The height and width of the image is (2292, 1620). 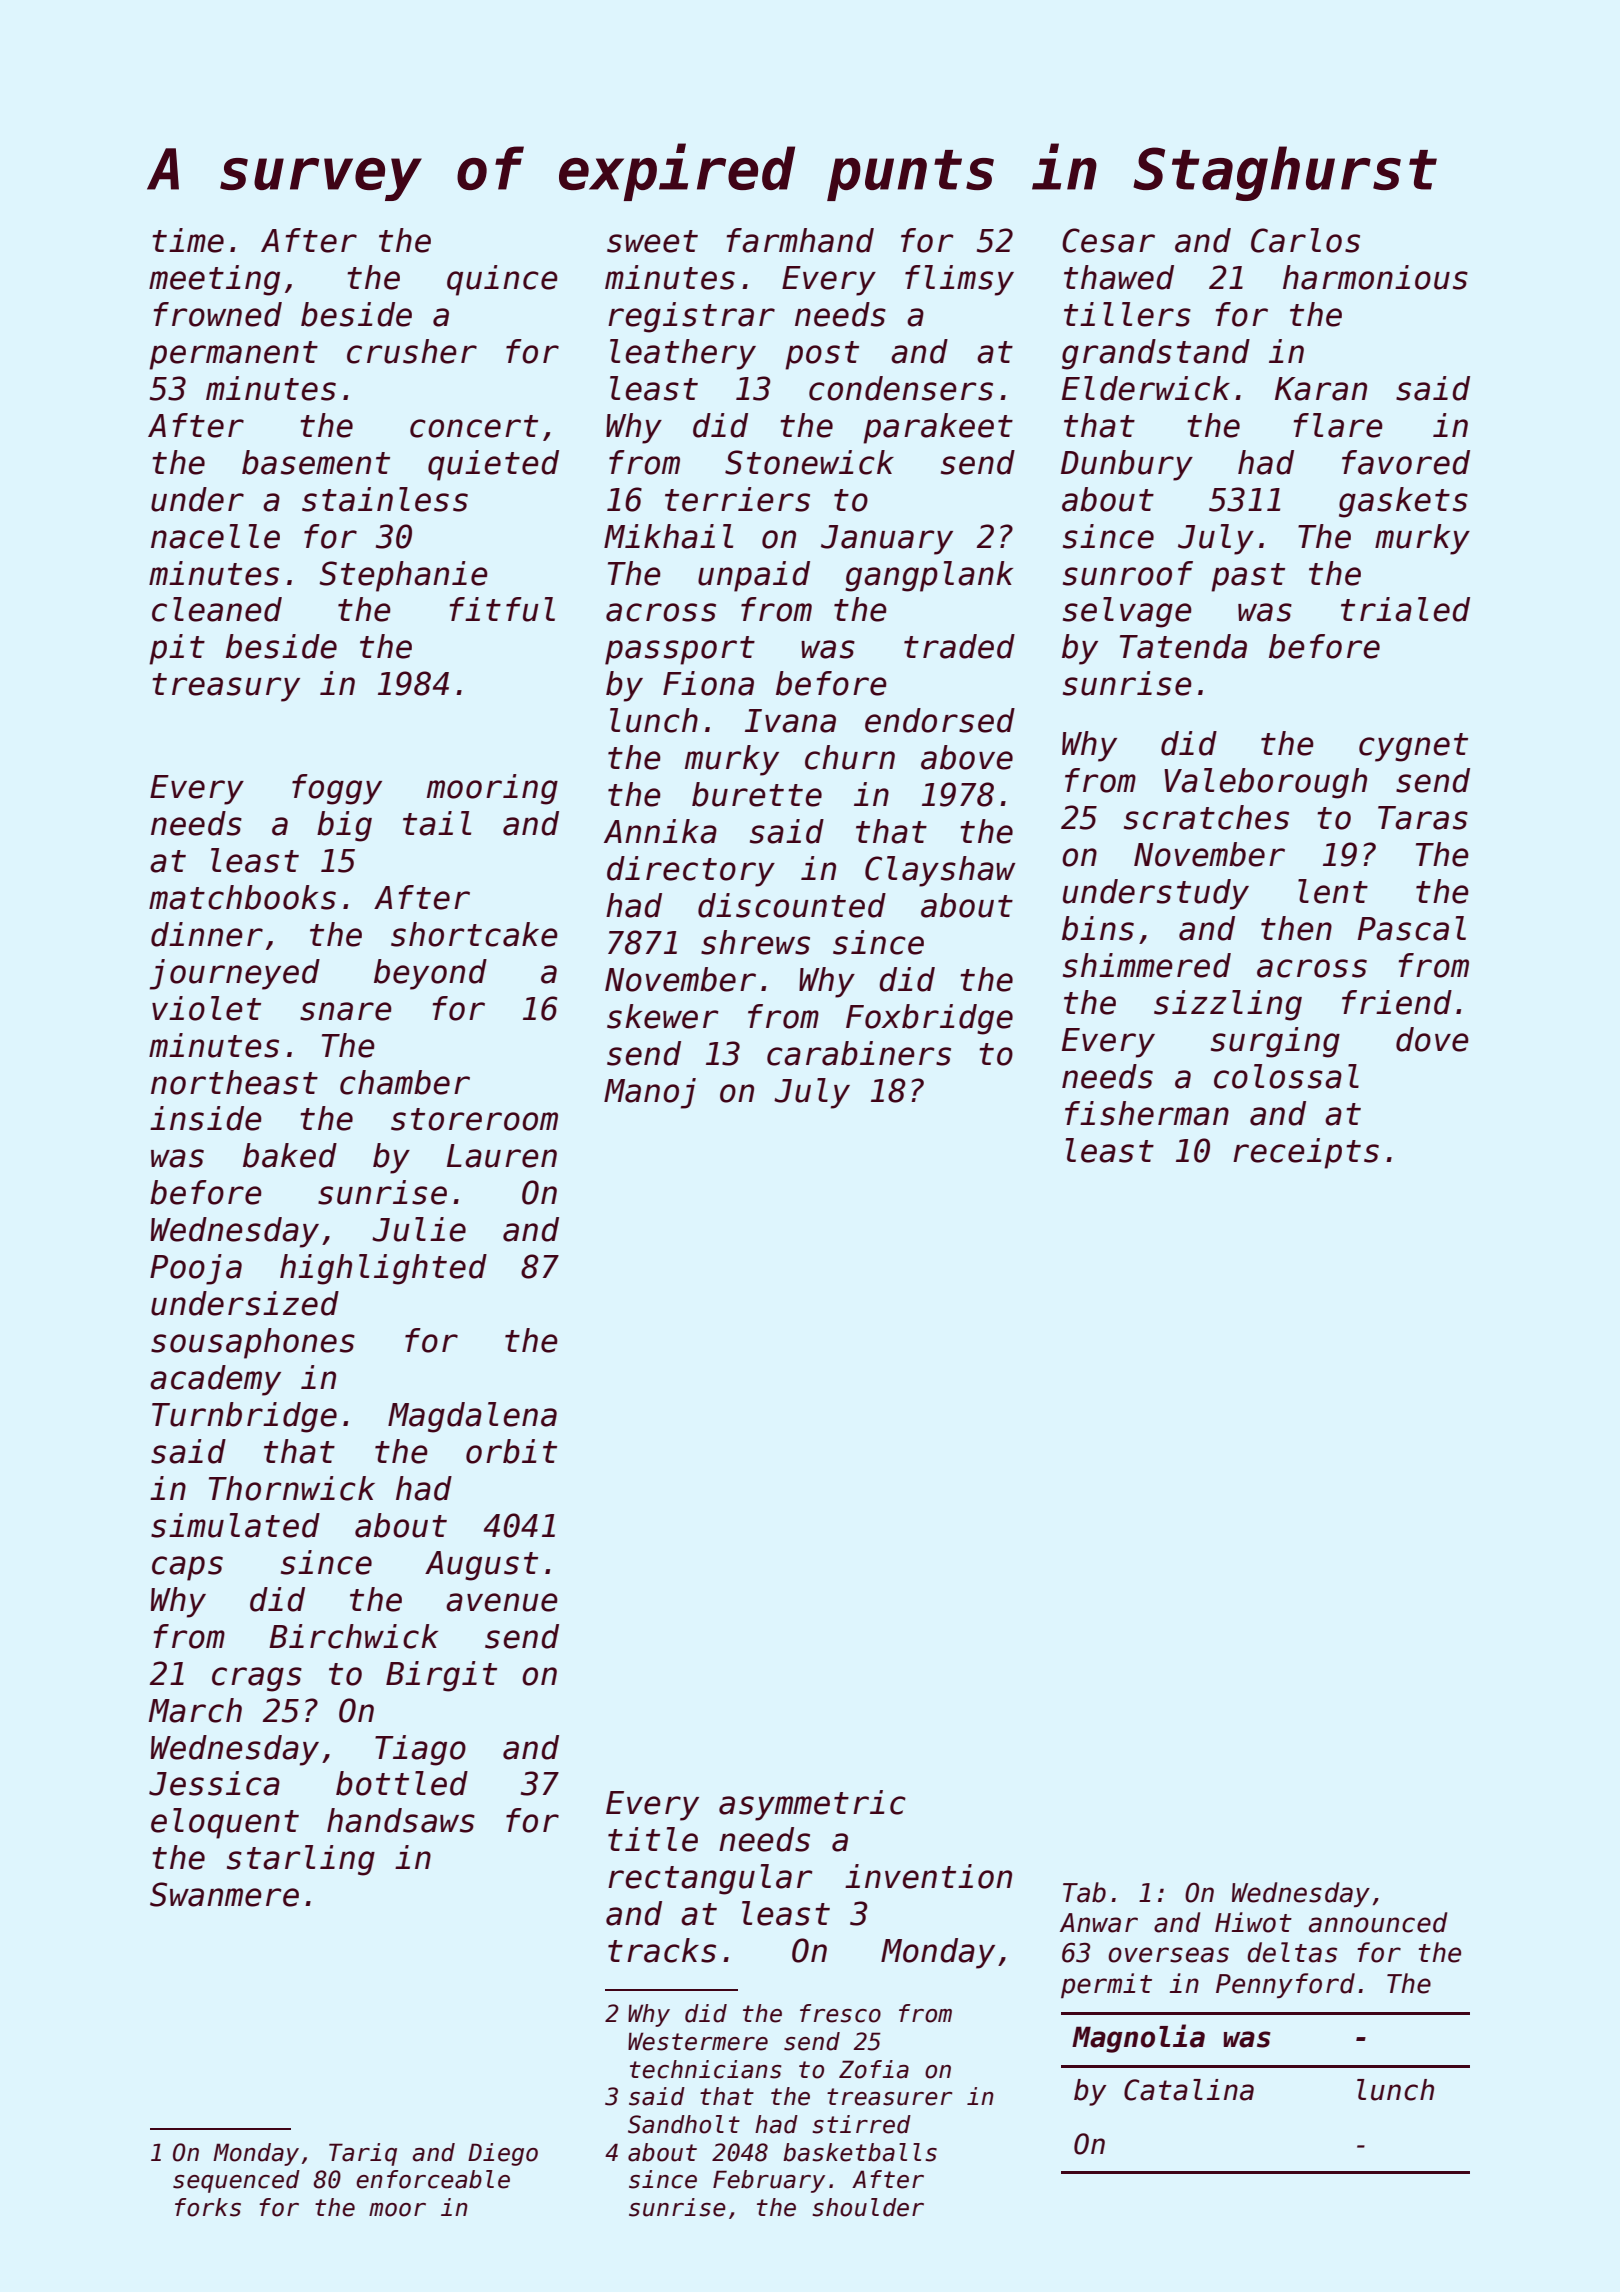 I want to click on receipts, so click(x=1306, y=1153).
